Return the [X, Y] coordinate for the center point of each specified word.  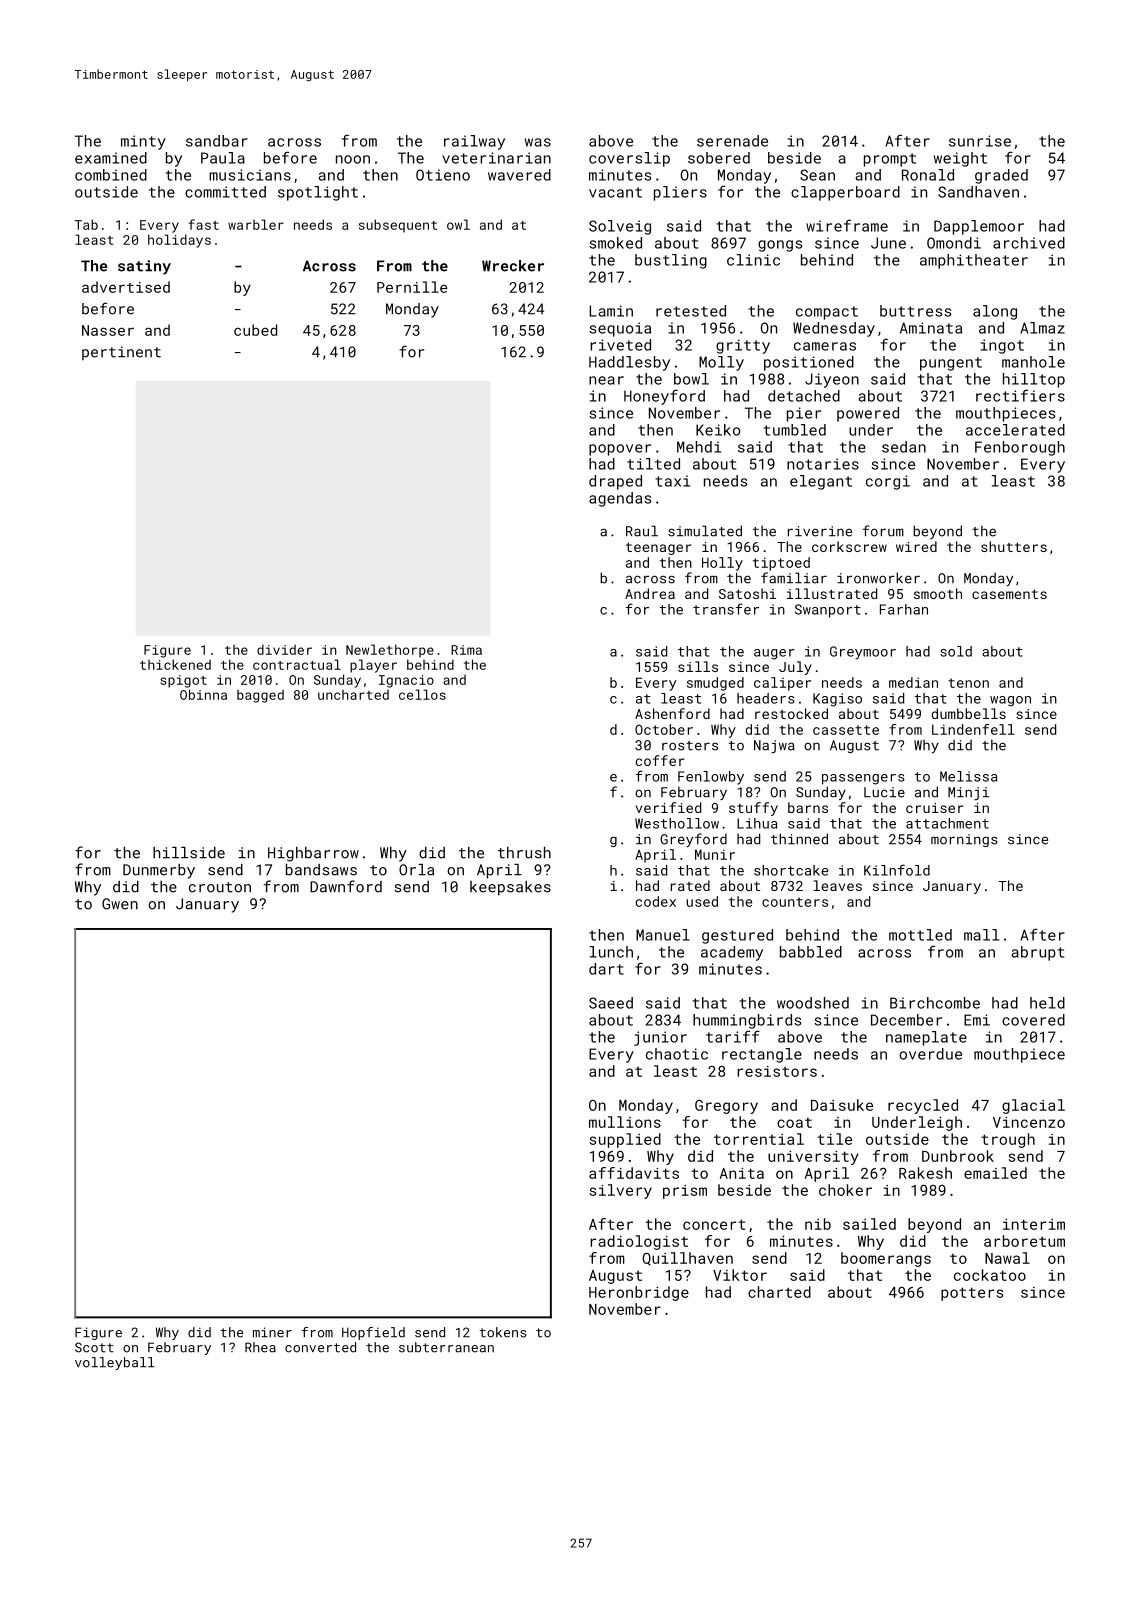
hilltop [1034, 380]
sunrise [980, 141]
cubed [255, 330]
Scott [94, 1347]
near [606, 380]
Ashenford [672, 713]
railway [474, 142]
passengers [863, 779]
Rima [466, 650]
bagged [260, 696]
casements [1009, 594]
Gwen [120, 904]
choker [845, 1190]
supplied [625, 1140]
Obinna [203, 694]
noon [353, 159]
